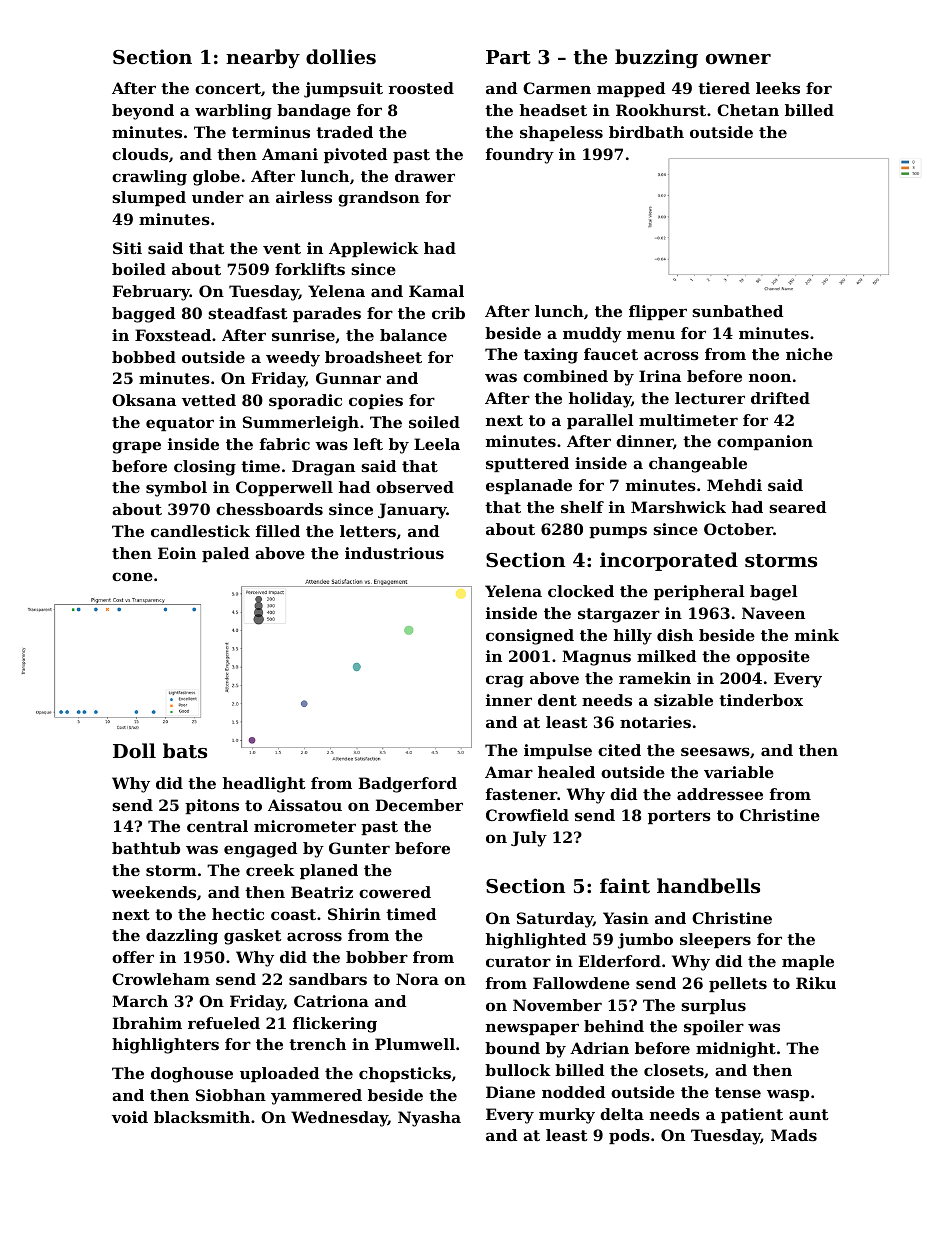  What do you see at coordinates (263, 58) in the screenshot?
I see `nearby` at bounding box center [263, 58].
